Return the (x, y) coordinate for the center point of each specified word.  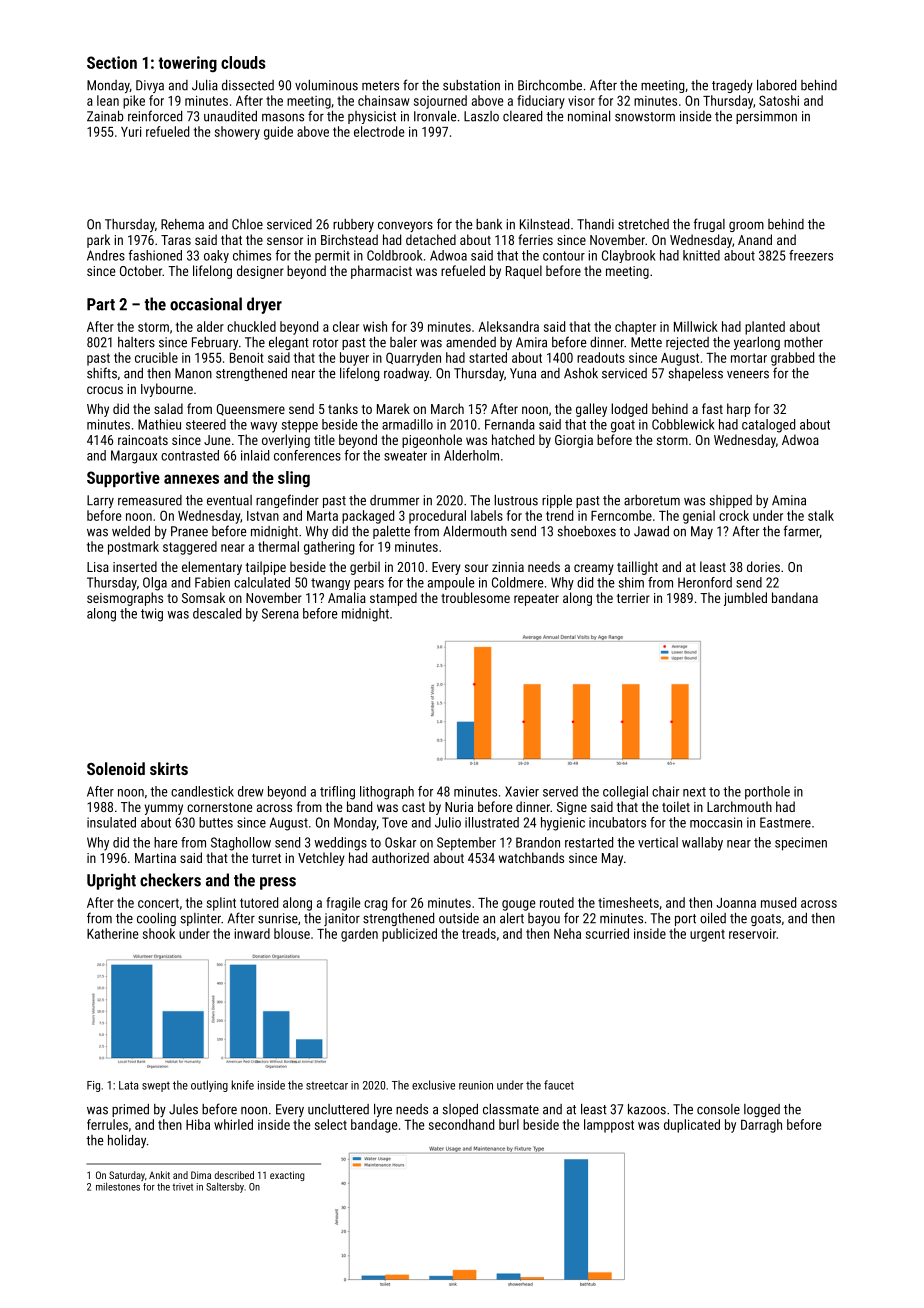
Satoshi (779, 100)
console (718, 1109)
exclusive (433, 1085)
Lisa (98, 567)
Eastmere (785, 822)
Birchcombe (550, 85)
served (560, 791)
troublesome (475, 597)
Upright (111, 881)
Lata (128, 1085)
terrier (633, 598)
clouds (243, 62)
